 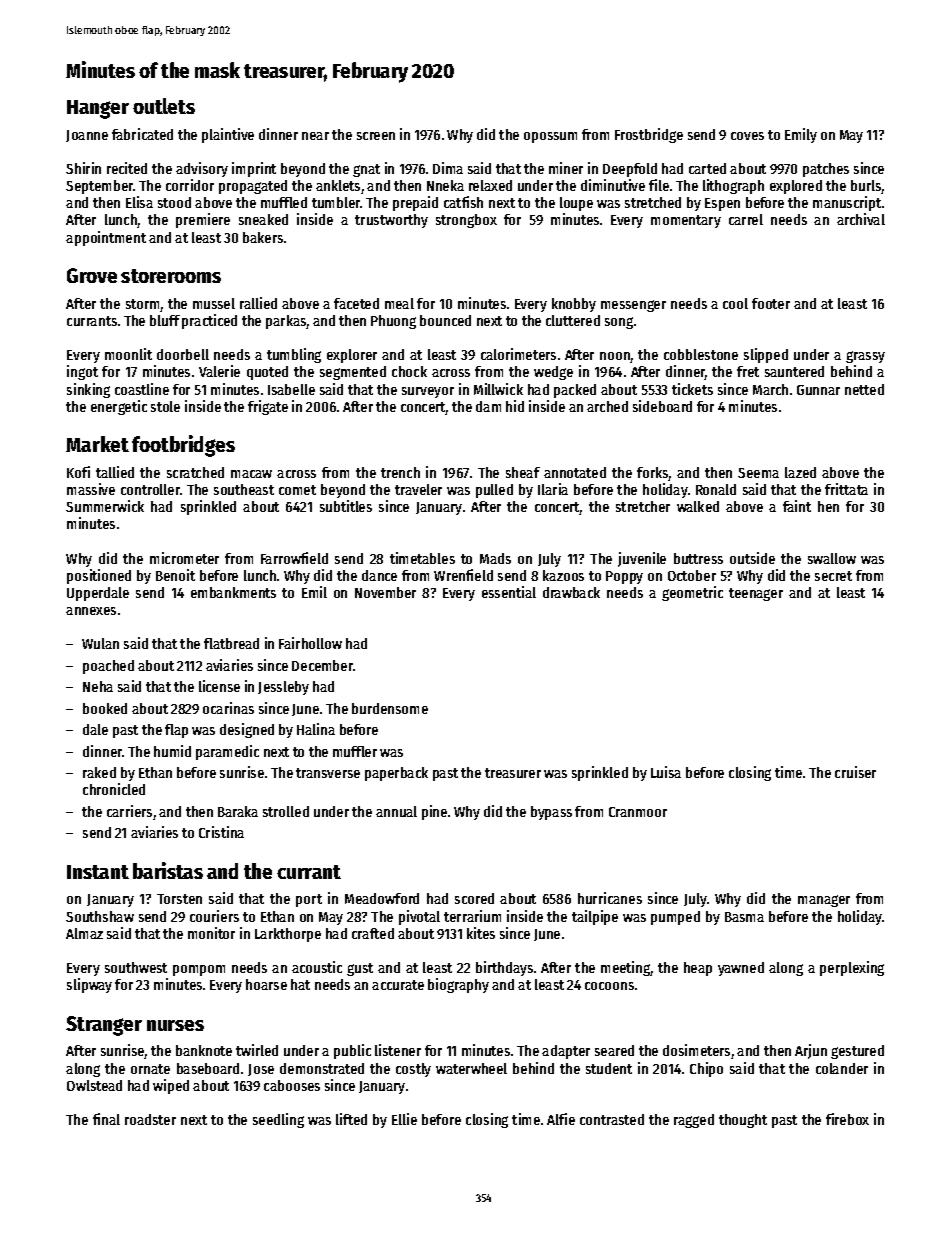 I want to click on September, so click(x=100, y=187).
